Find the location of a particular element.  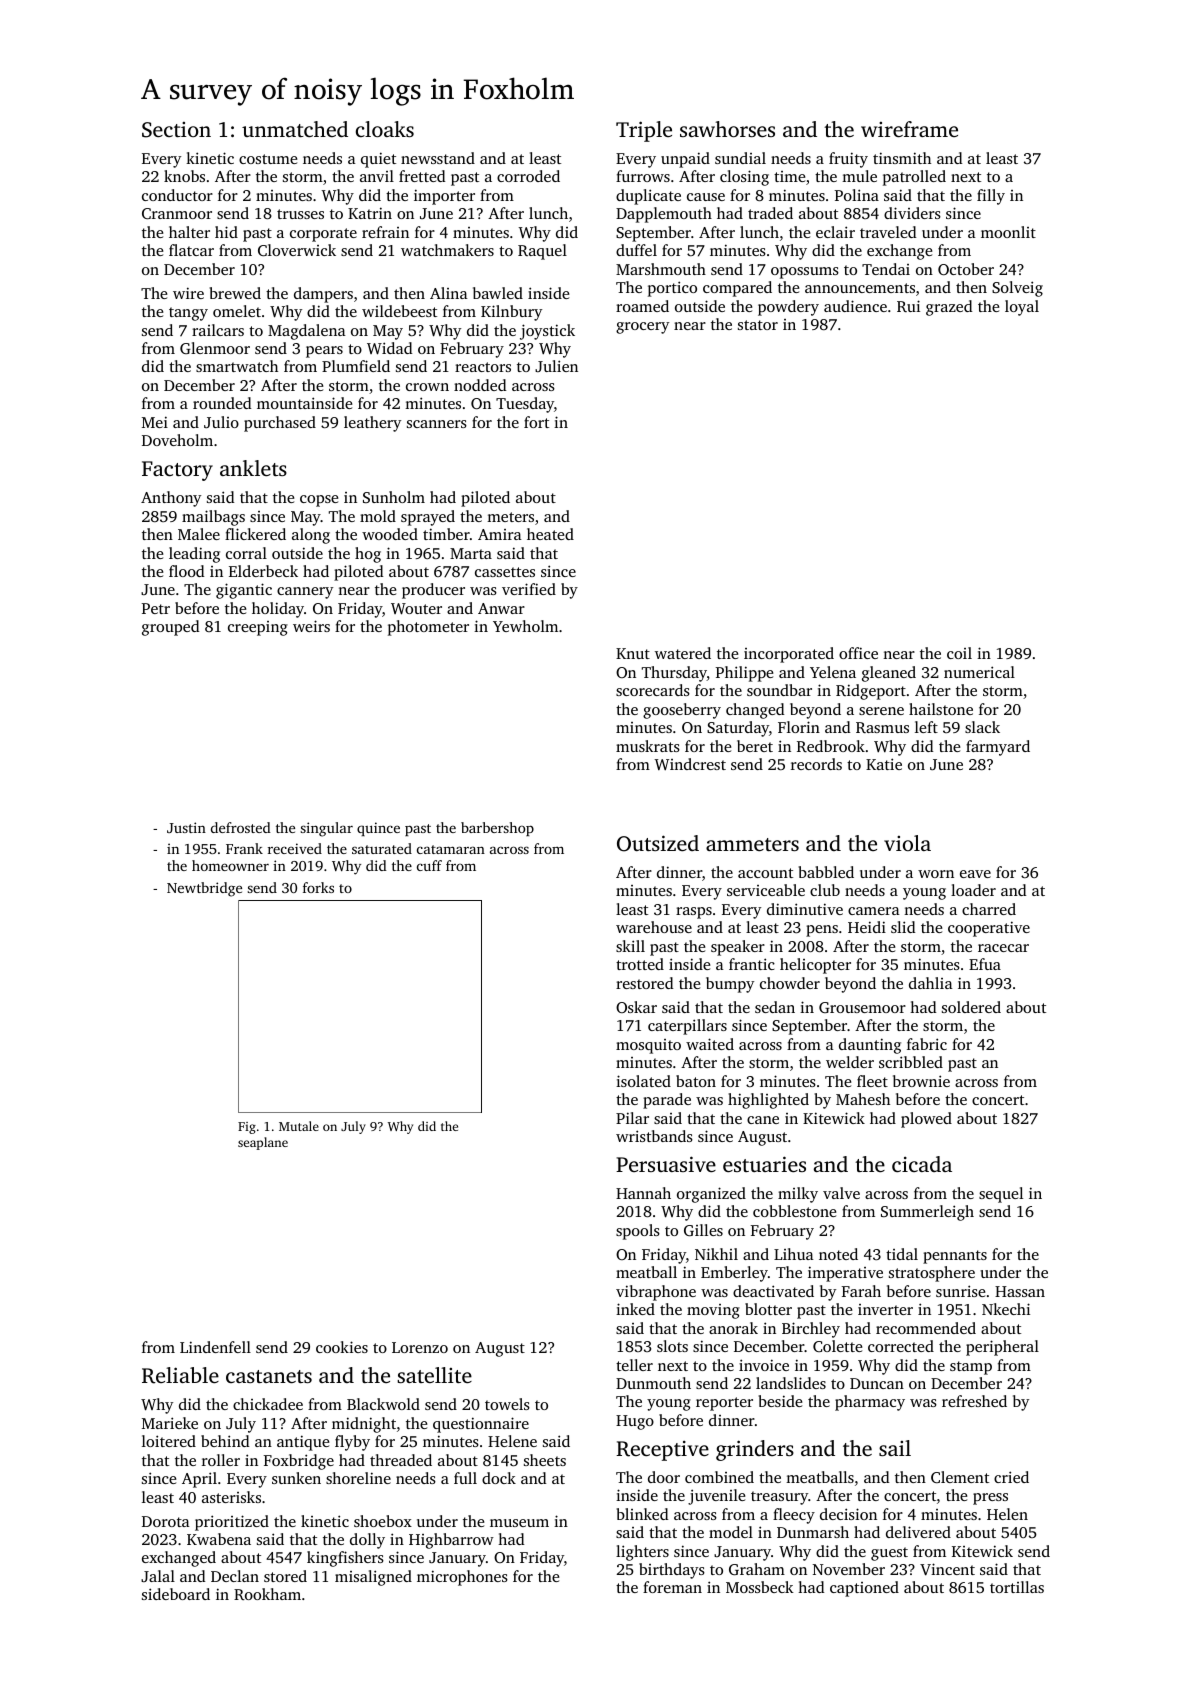

defrosted is located at coordinates (241, 827).
